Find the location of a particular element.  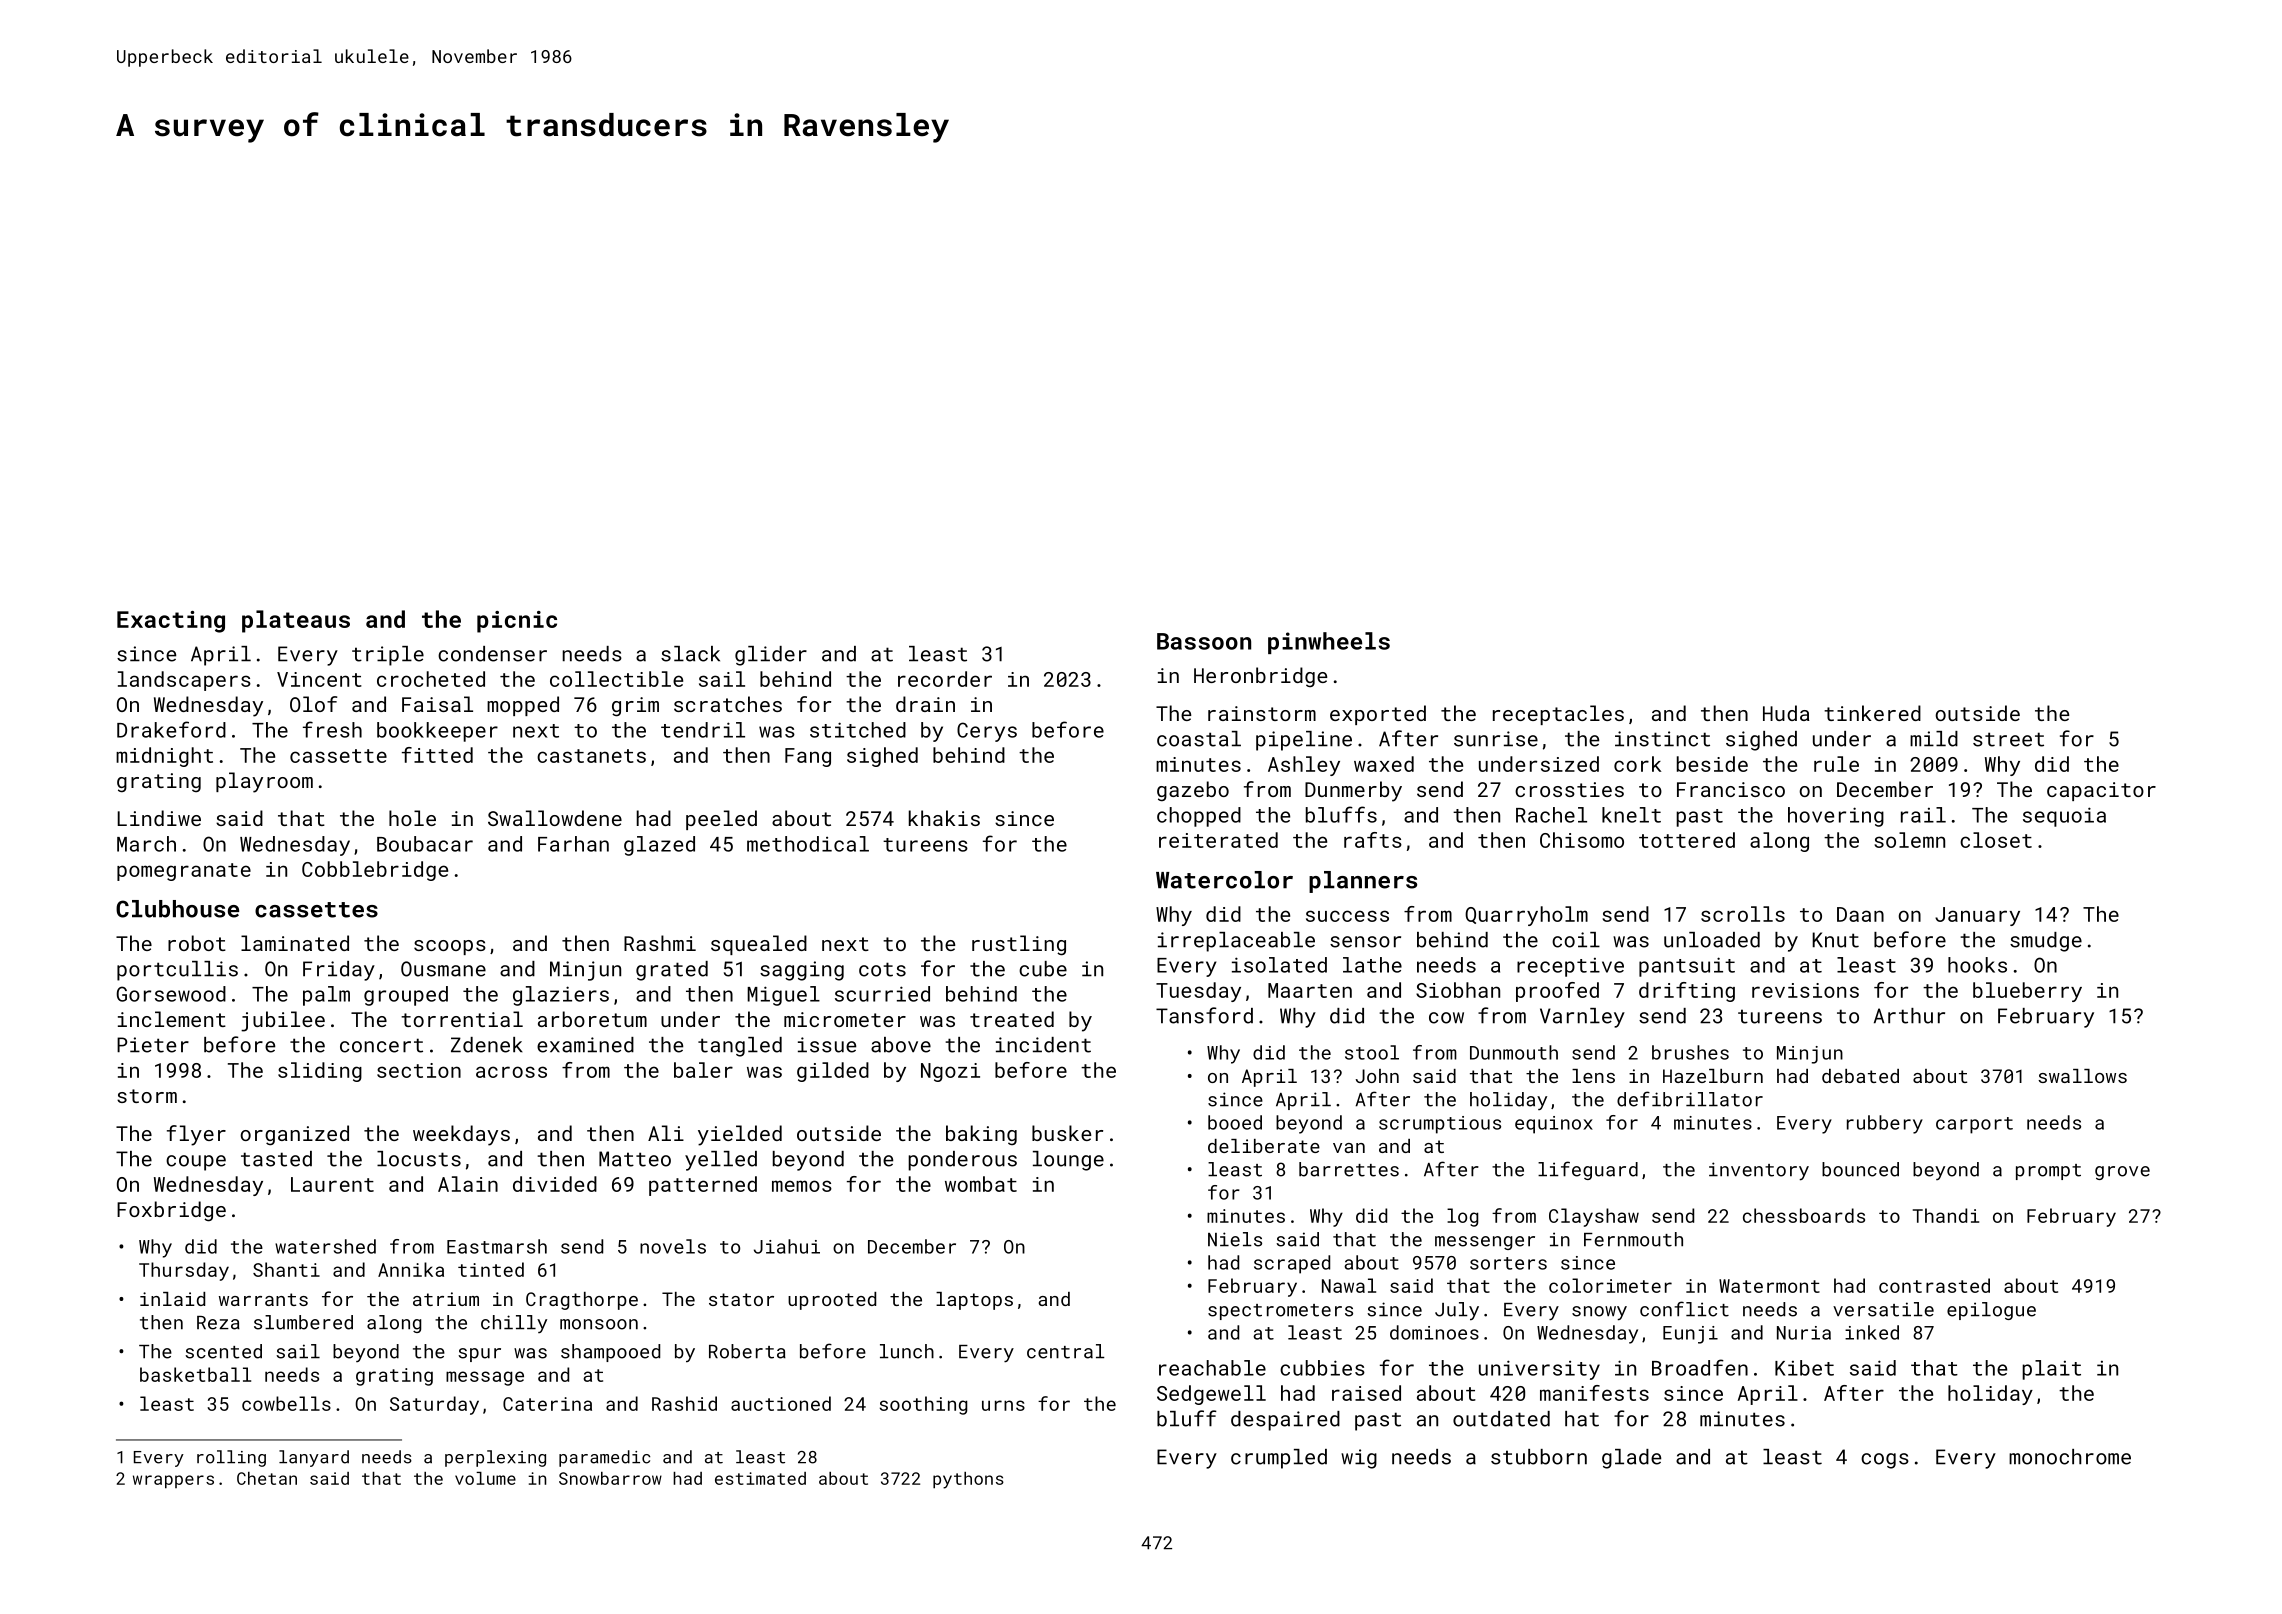

glider is located at coordinates (771, 656).
